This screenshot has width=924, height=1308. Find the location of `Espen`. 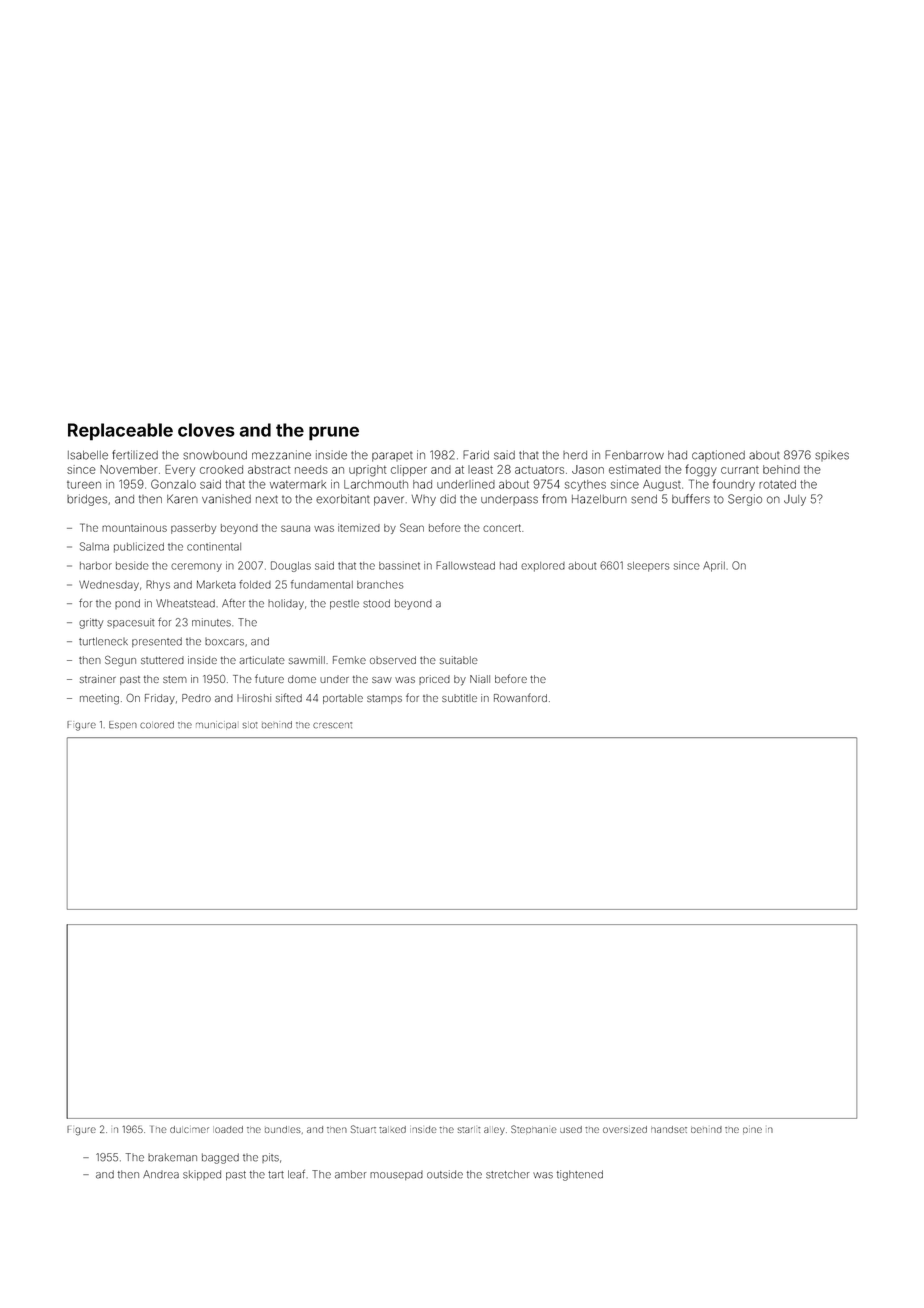

Espen is located at coordinates (123, 725).
